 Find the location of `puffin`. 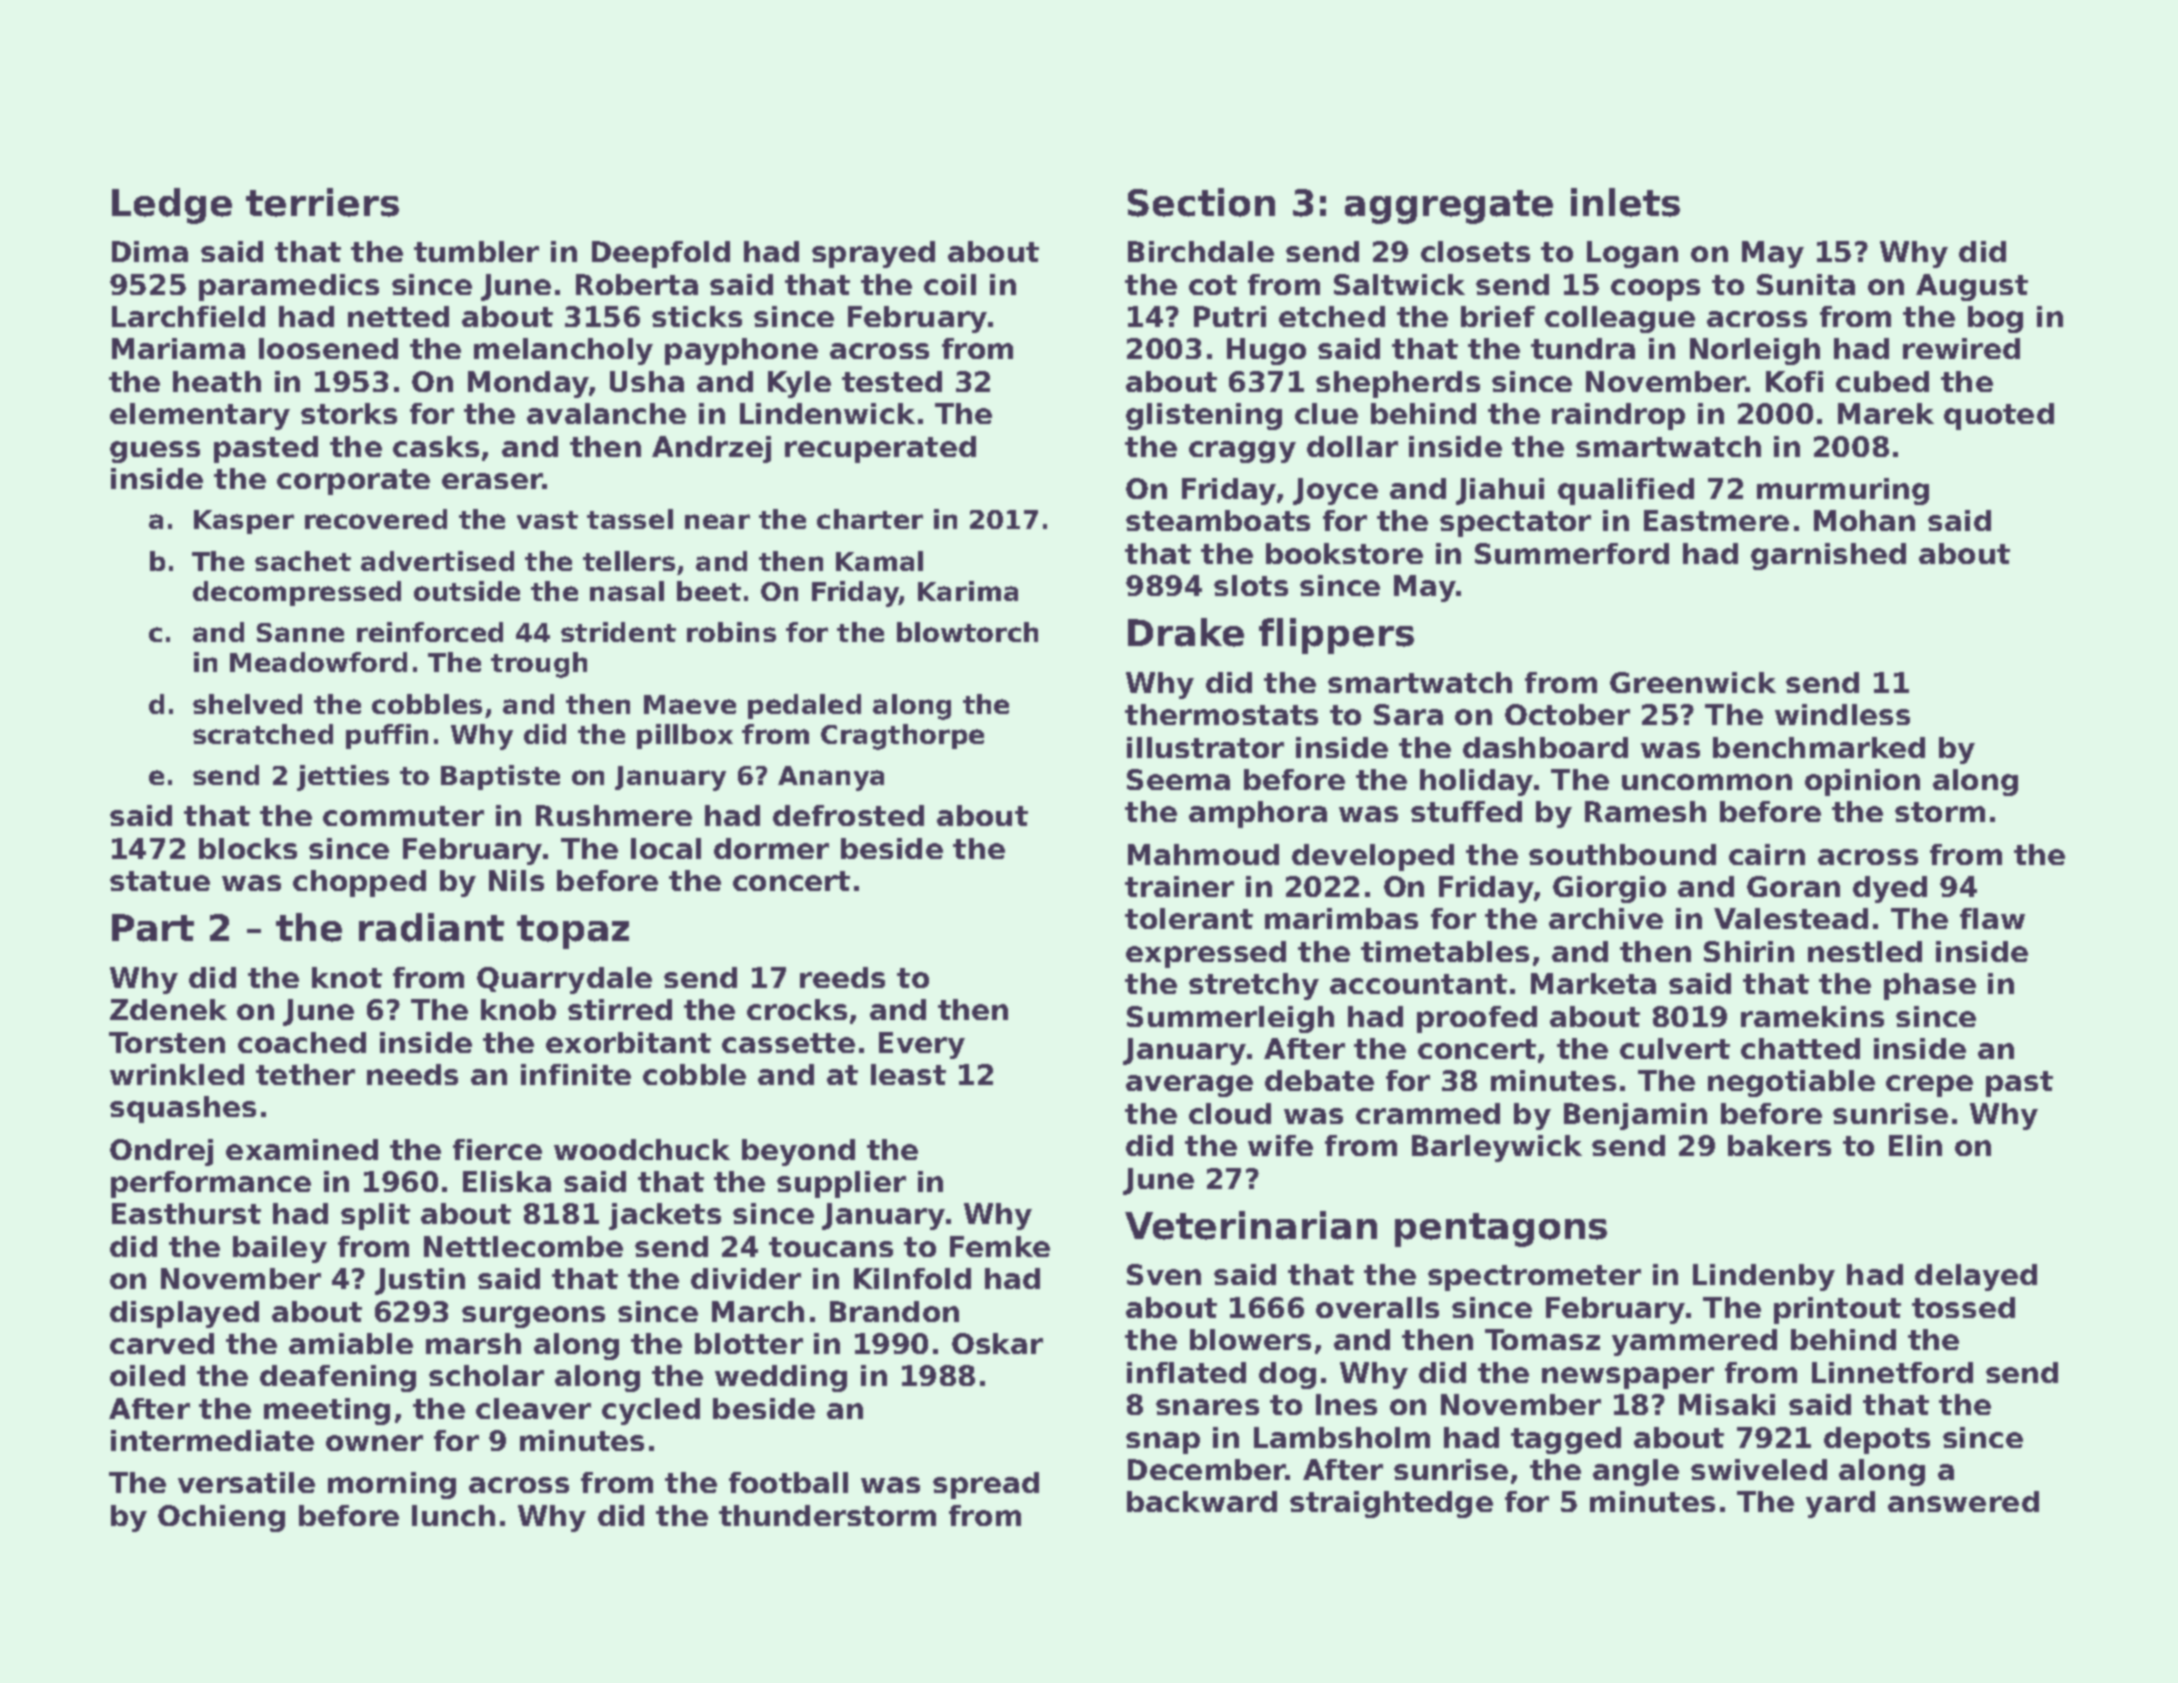

puffin is located at coordinates (387, 736).
